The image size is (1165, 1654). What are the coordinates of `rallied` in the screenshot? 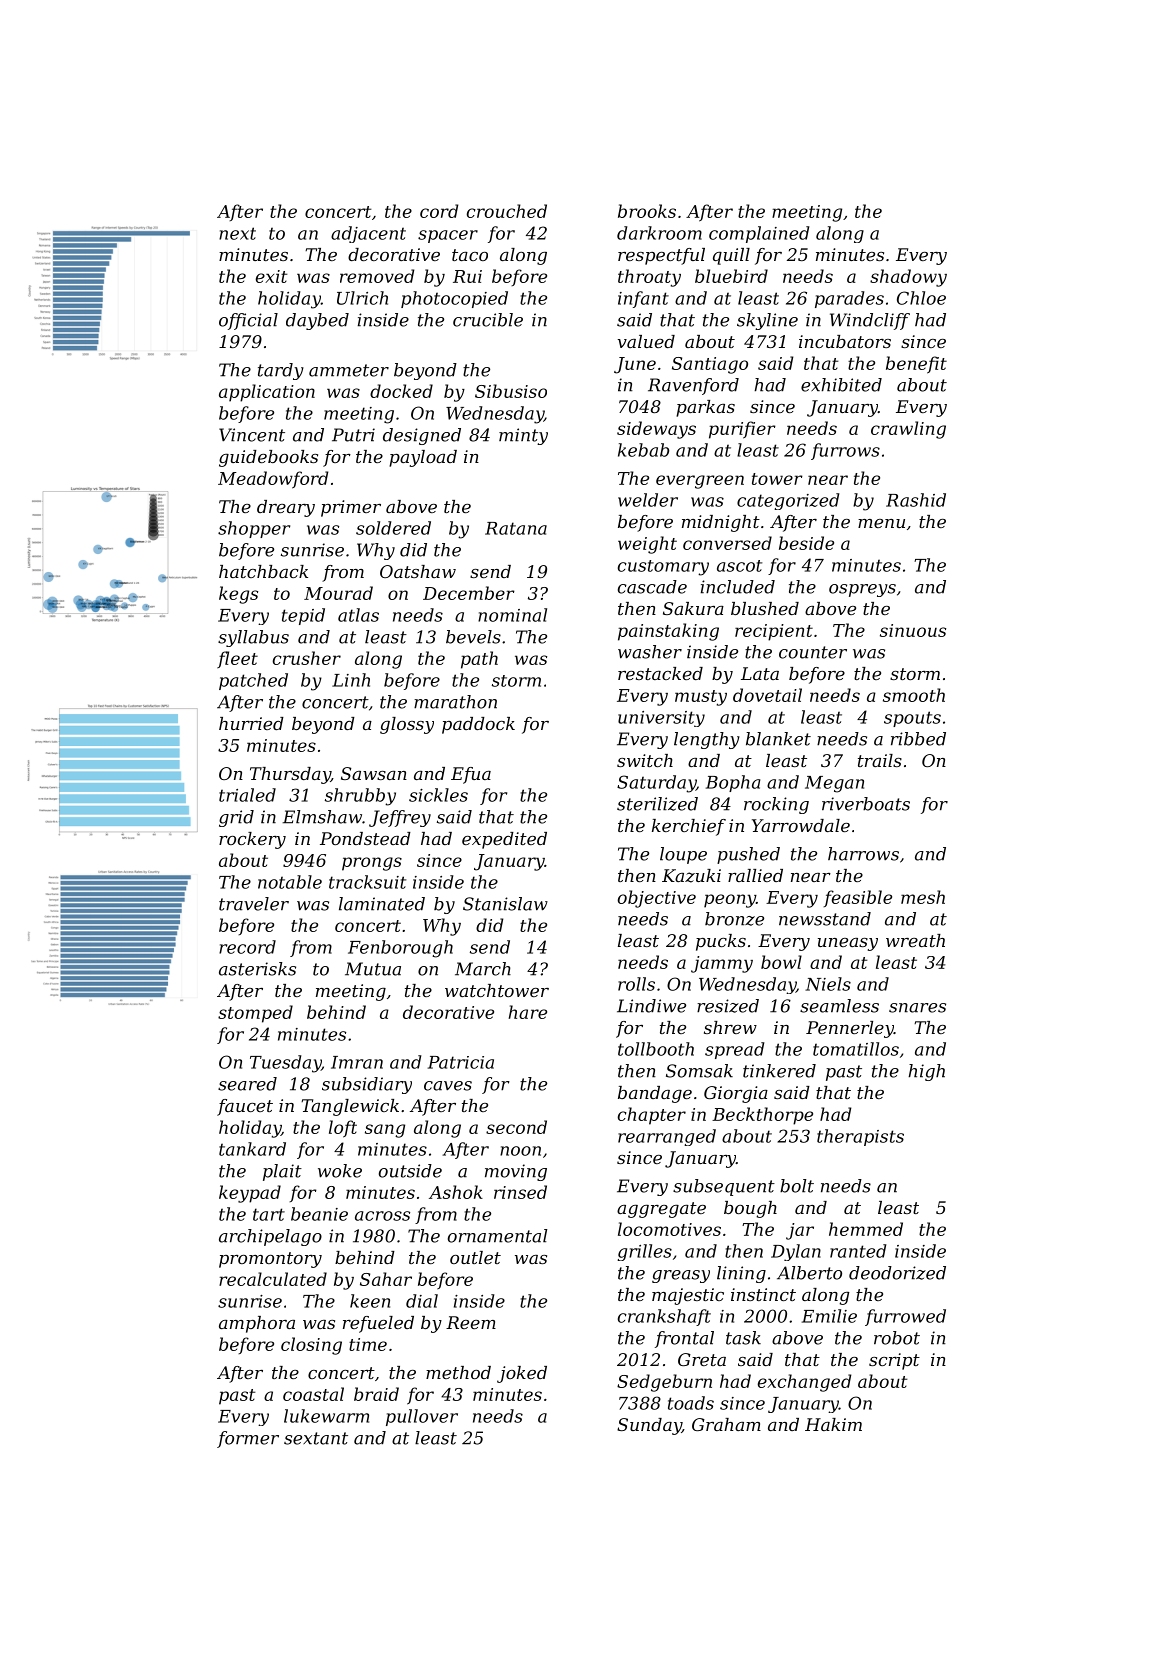 It's located at (755, 875).
